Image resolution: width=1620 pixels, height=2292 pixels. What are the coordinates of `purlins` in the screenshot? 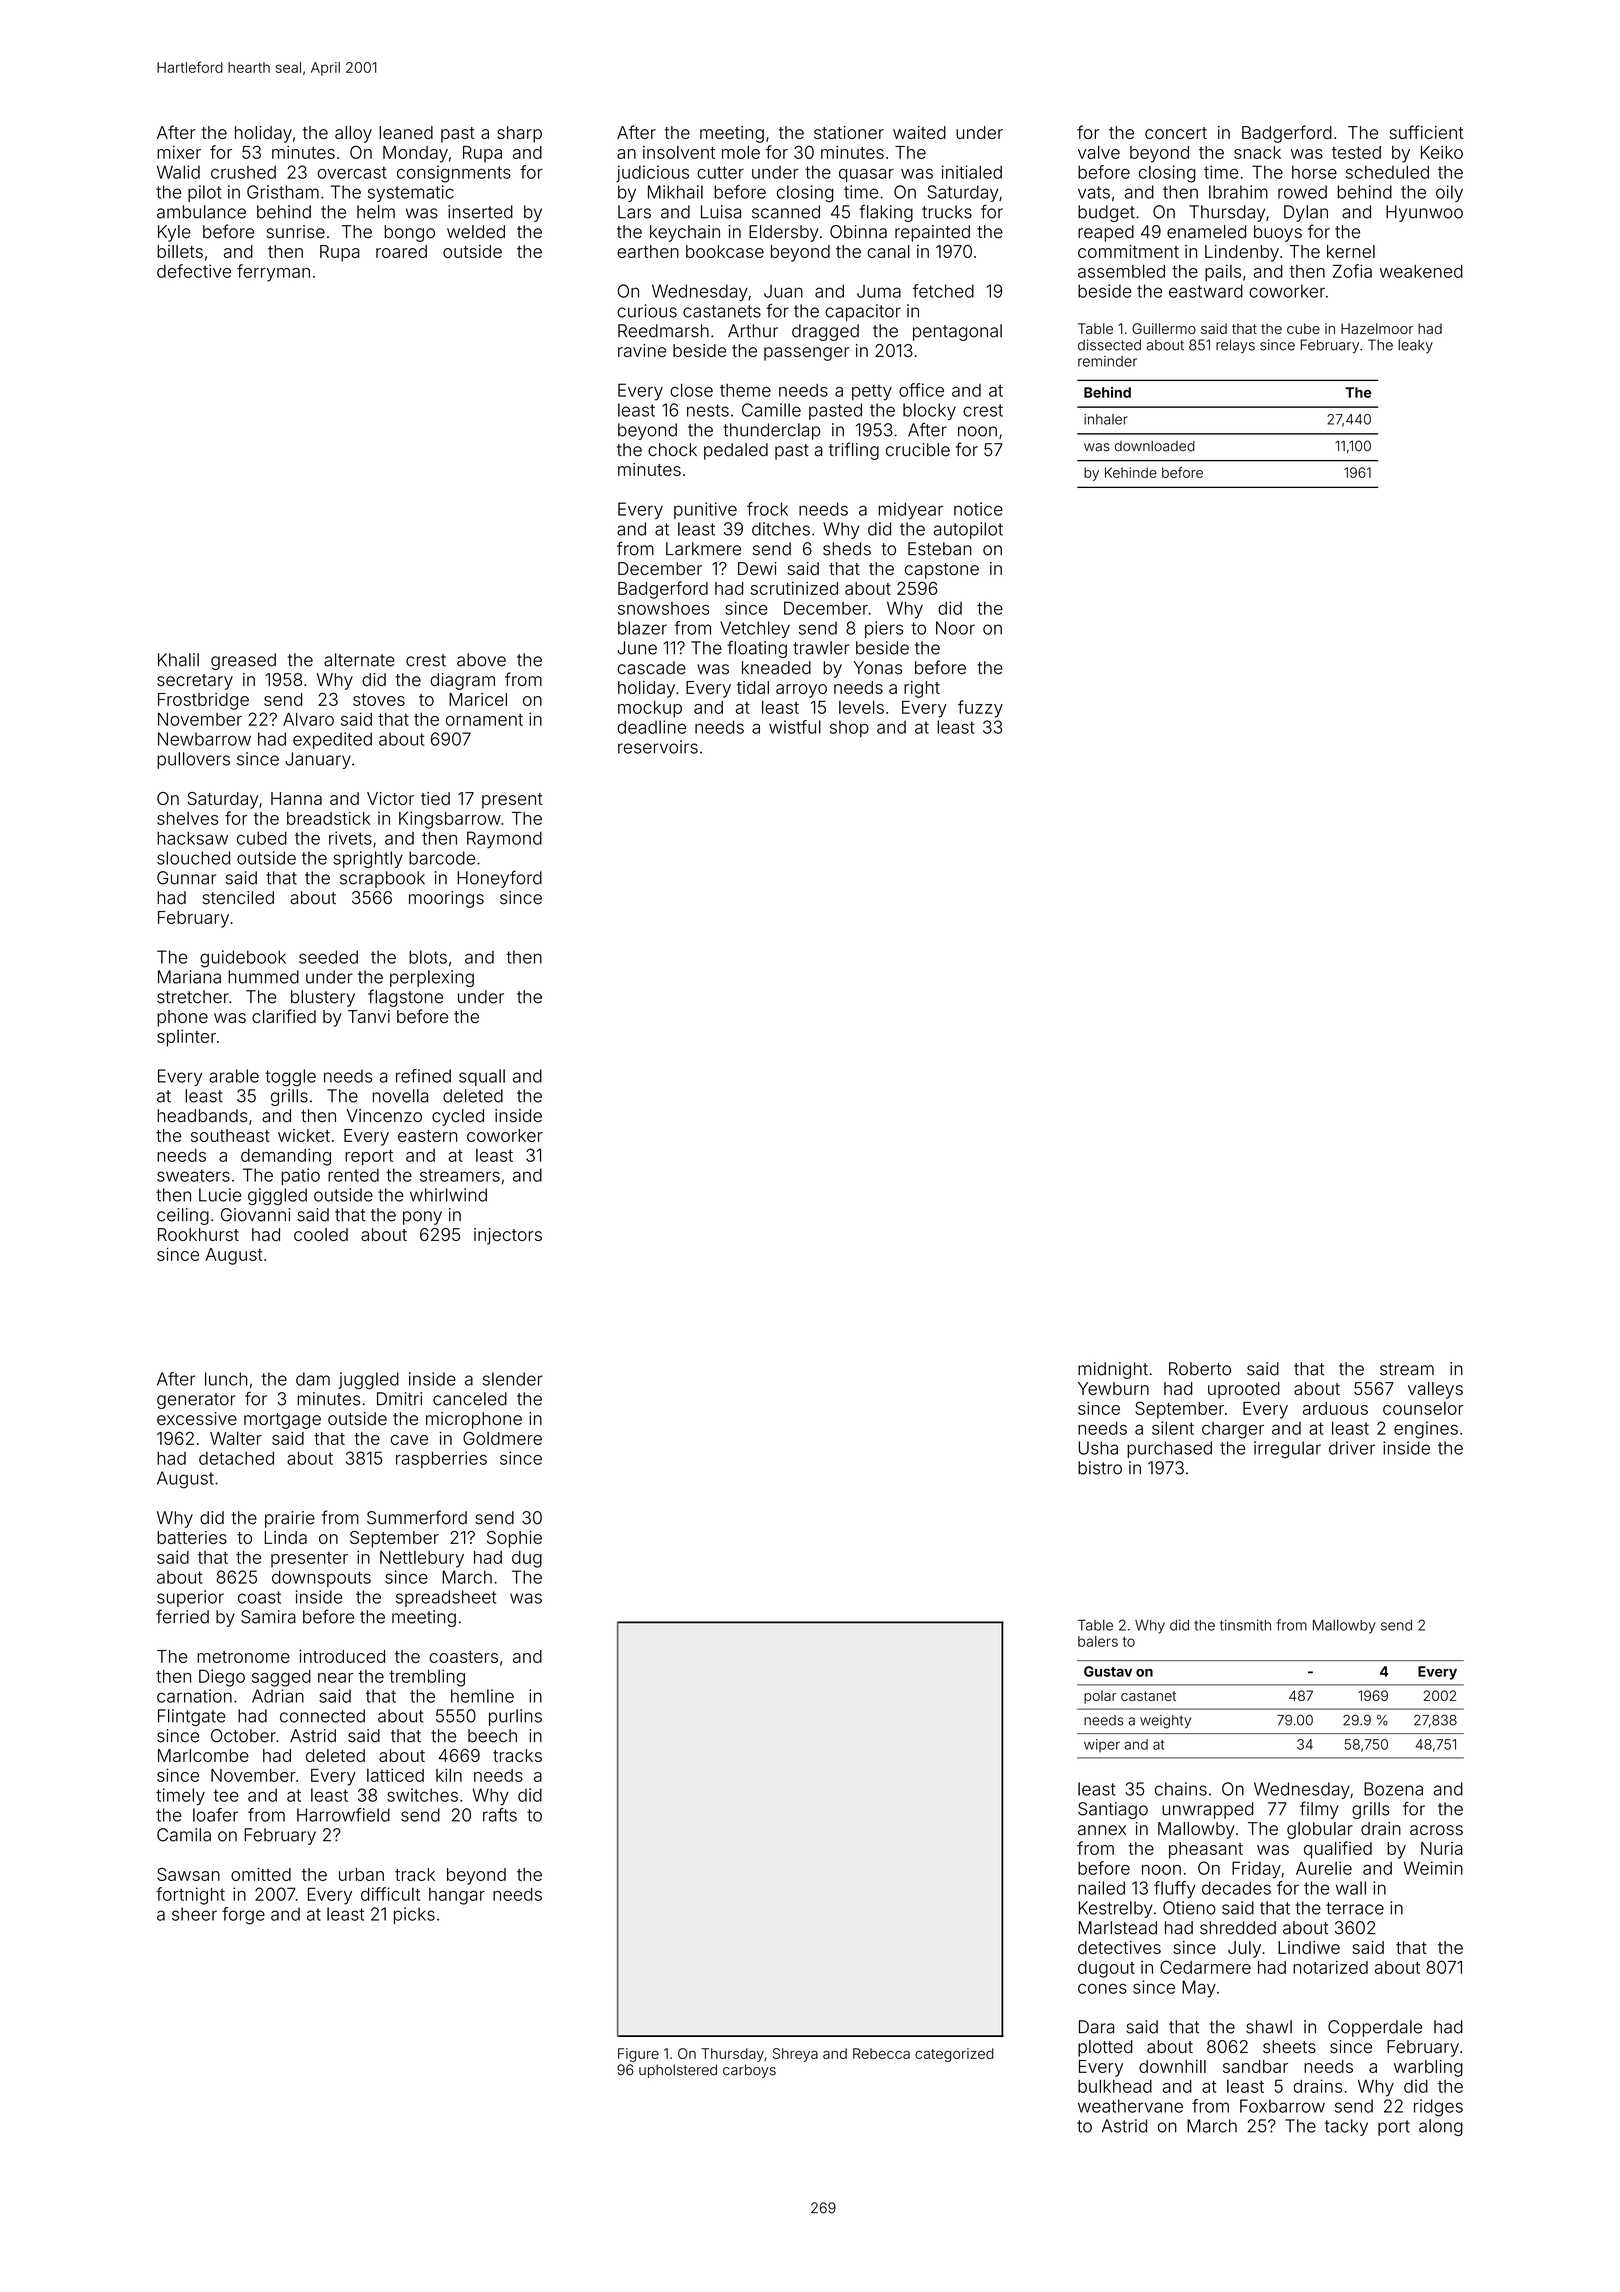 It's located at (515, 1717).
